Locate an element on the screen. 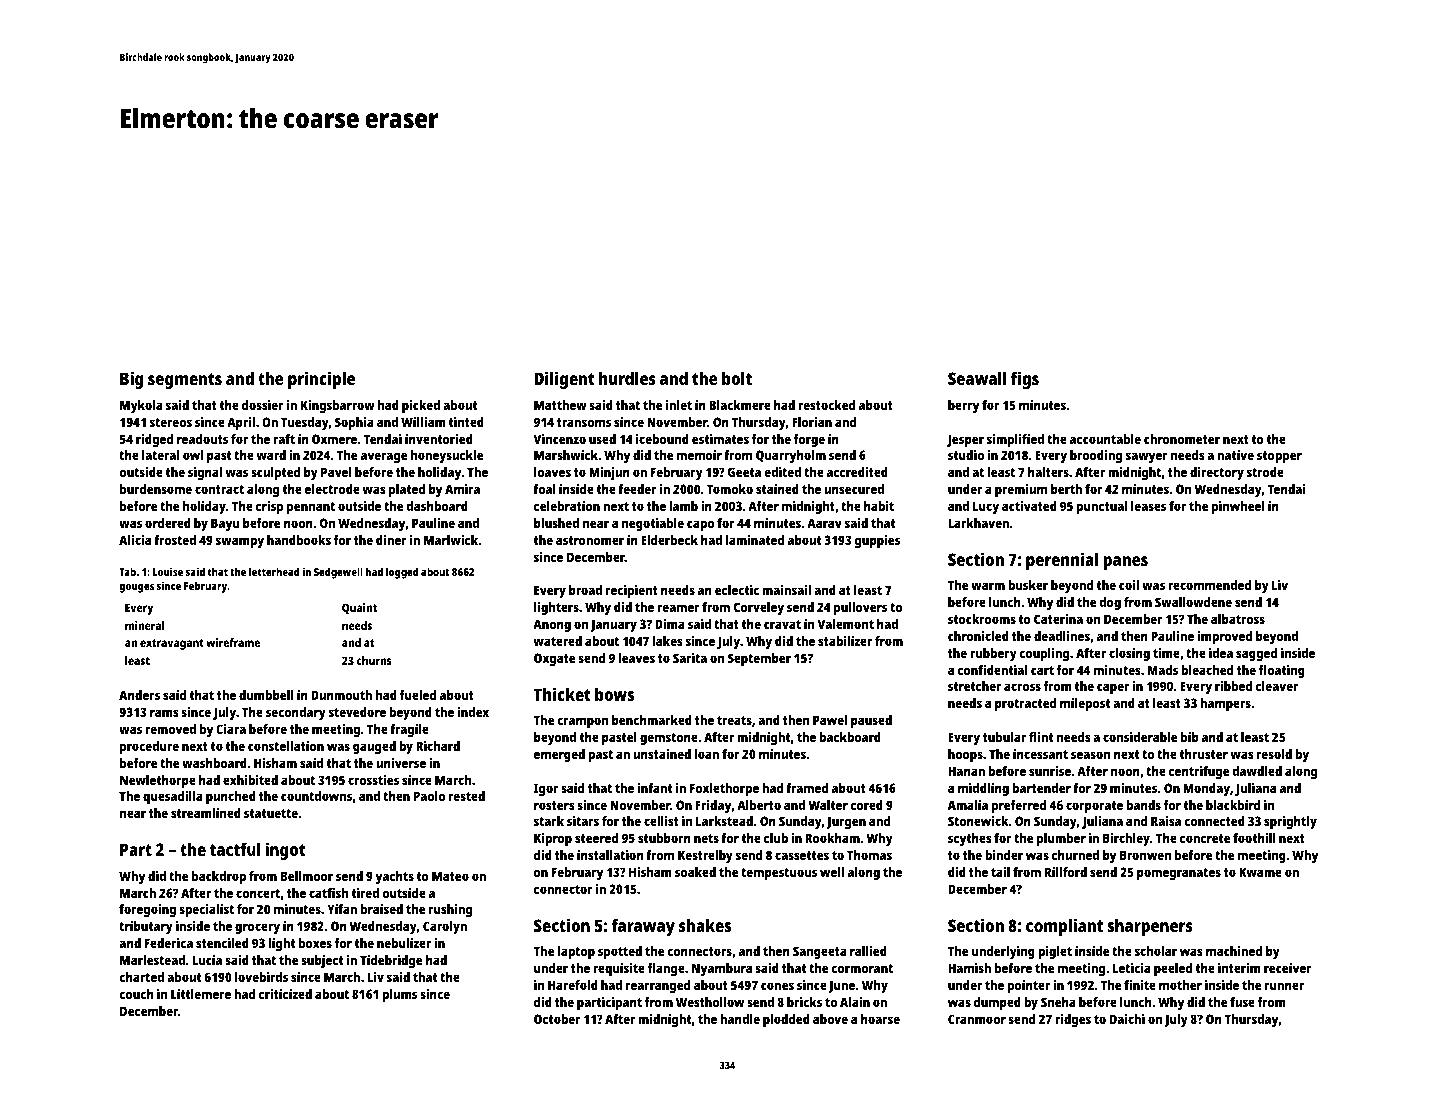 The height and width of the screenshot is (1112, 1439). Harefold is located at coordinates (573, 985).
